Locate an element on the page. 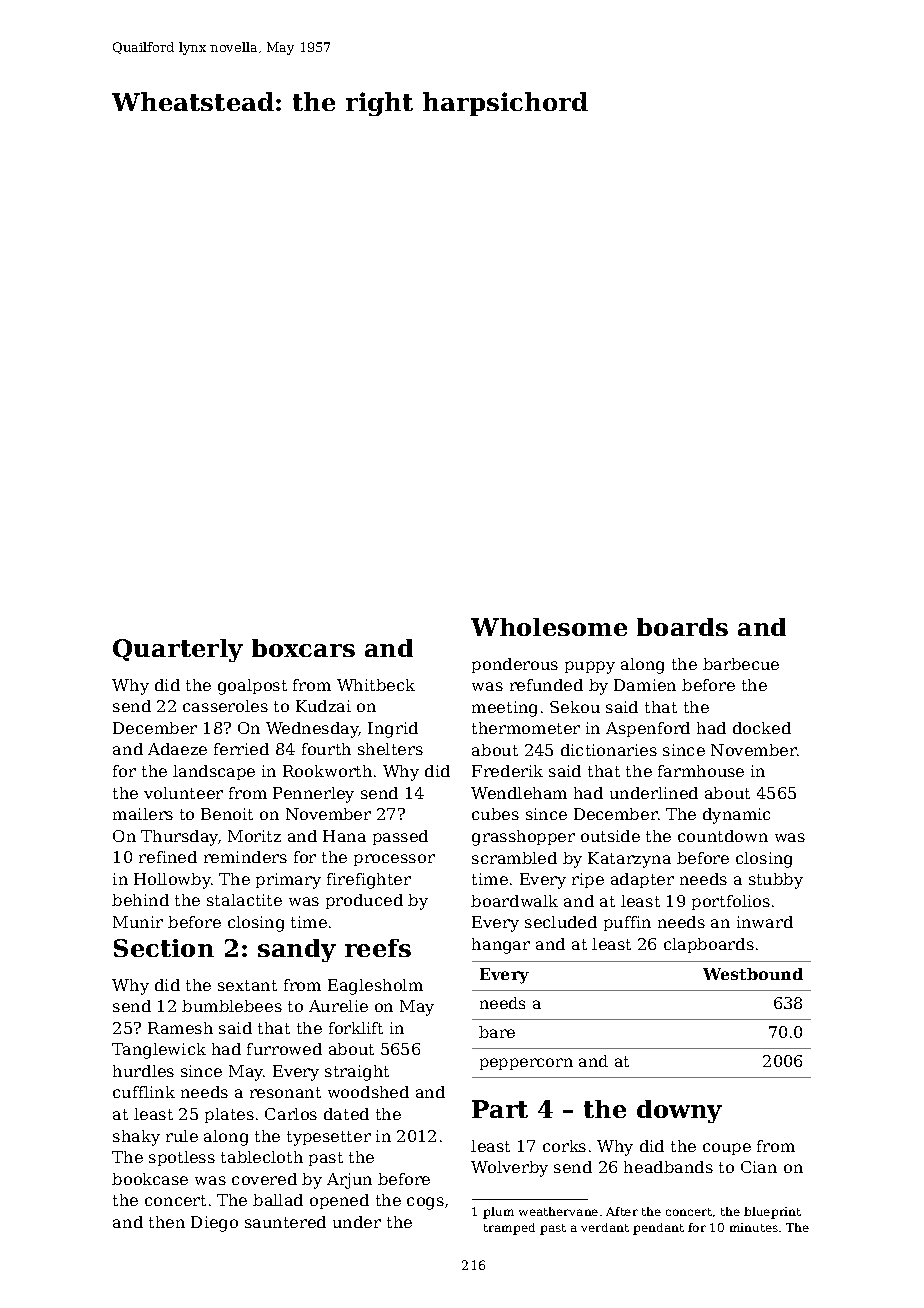 The image size is (924, 1308). thermometer is located at coordinates (526, 728).
